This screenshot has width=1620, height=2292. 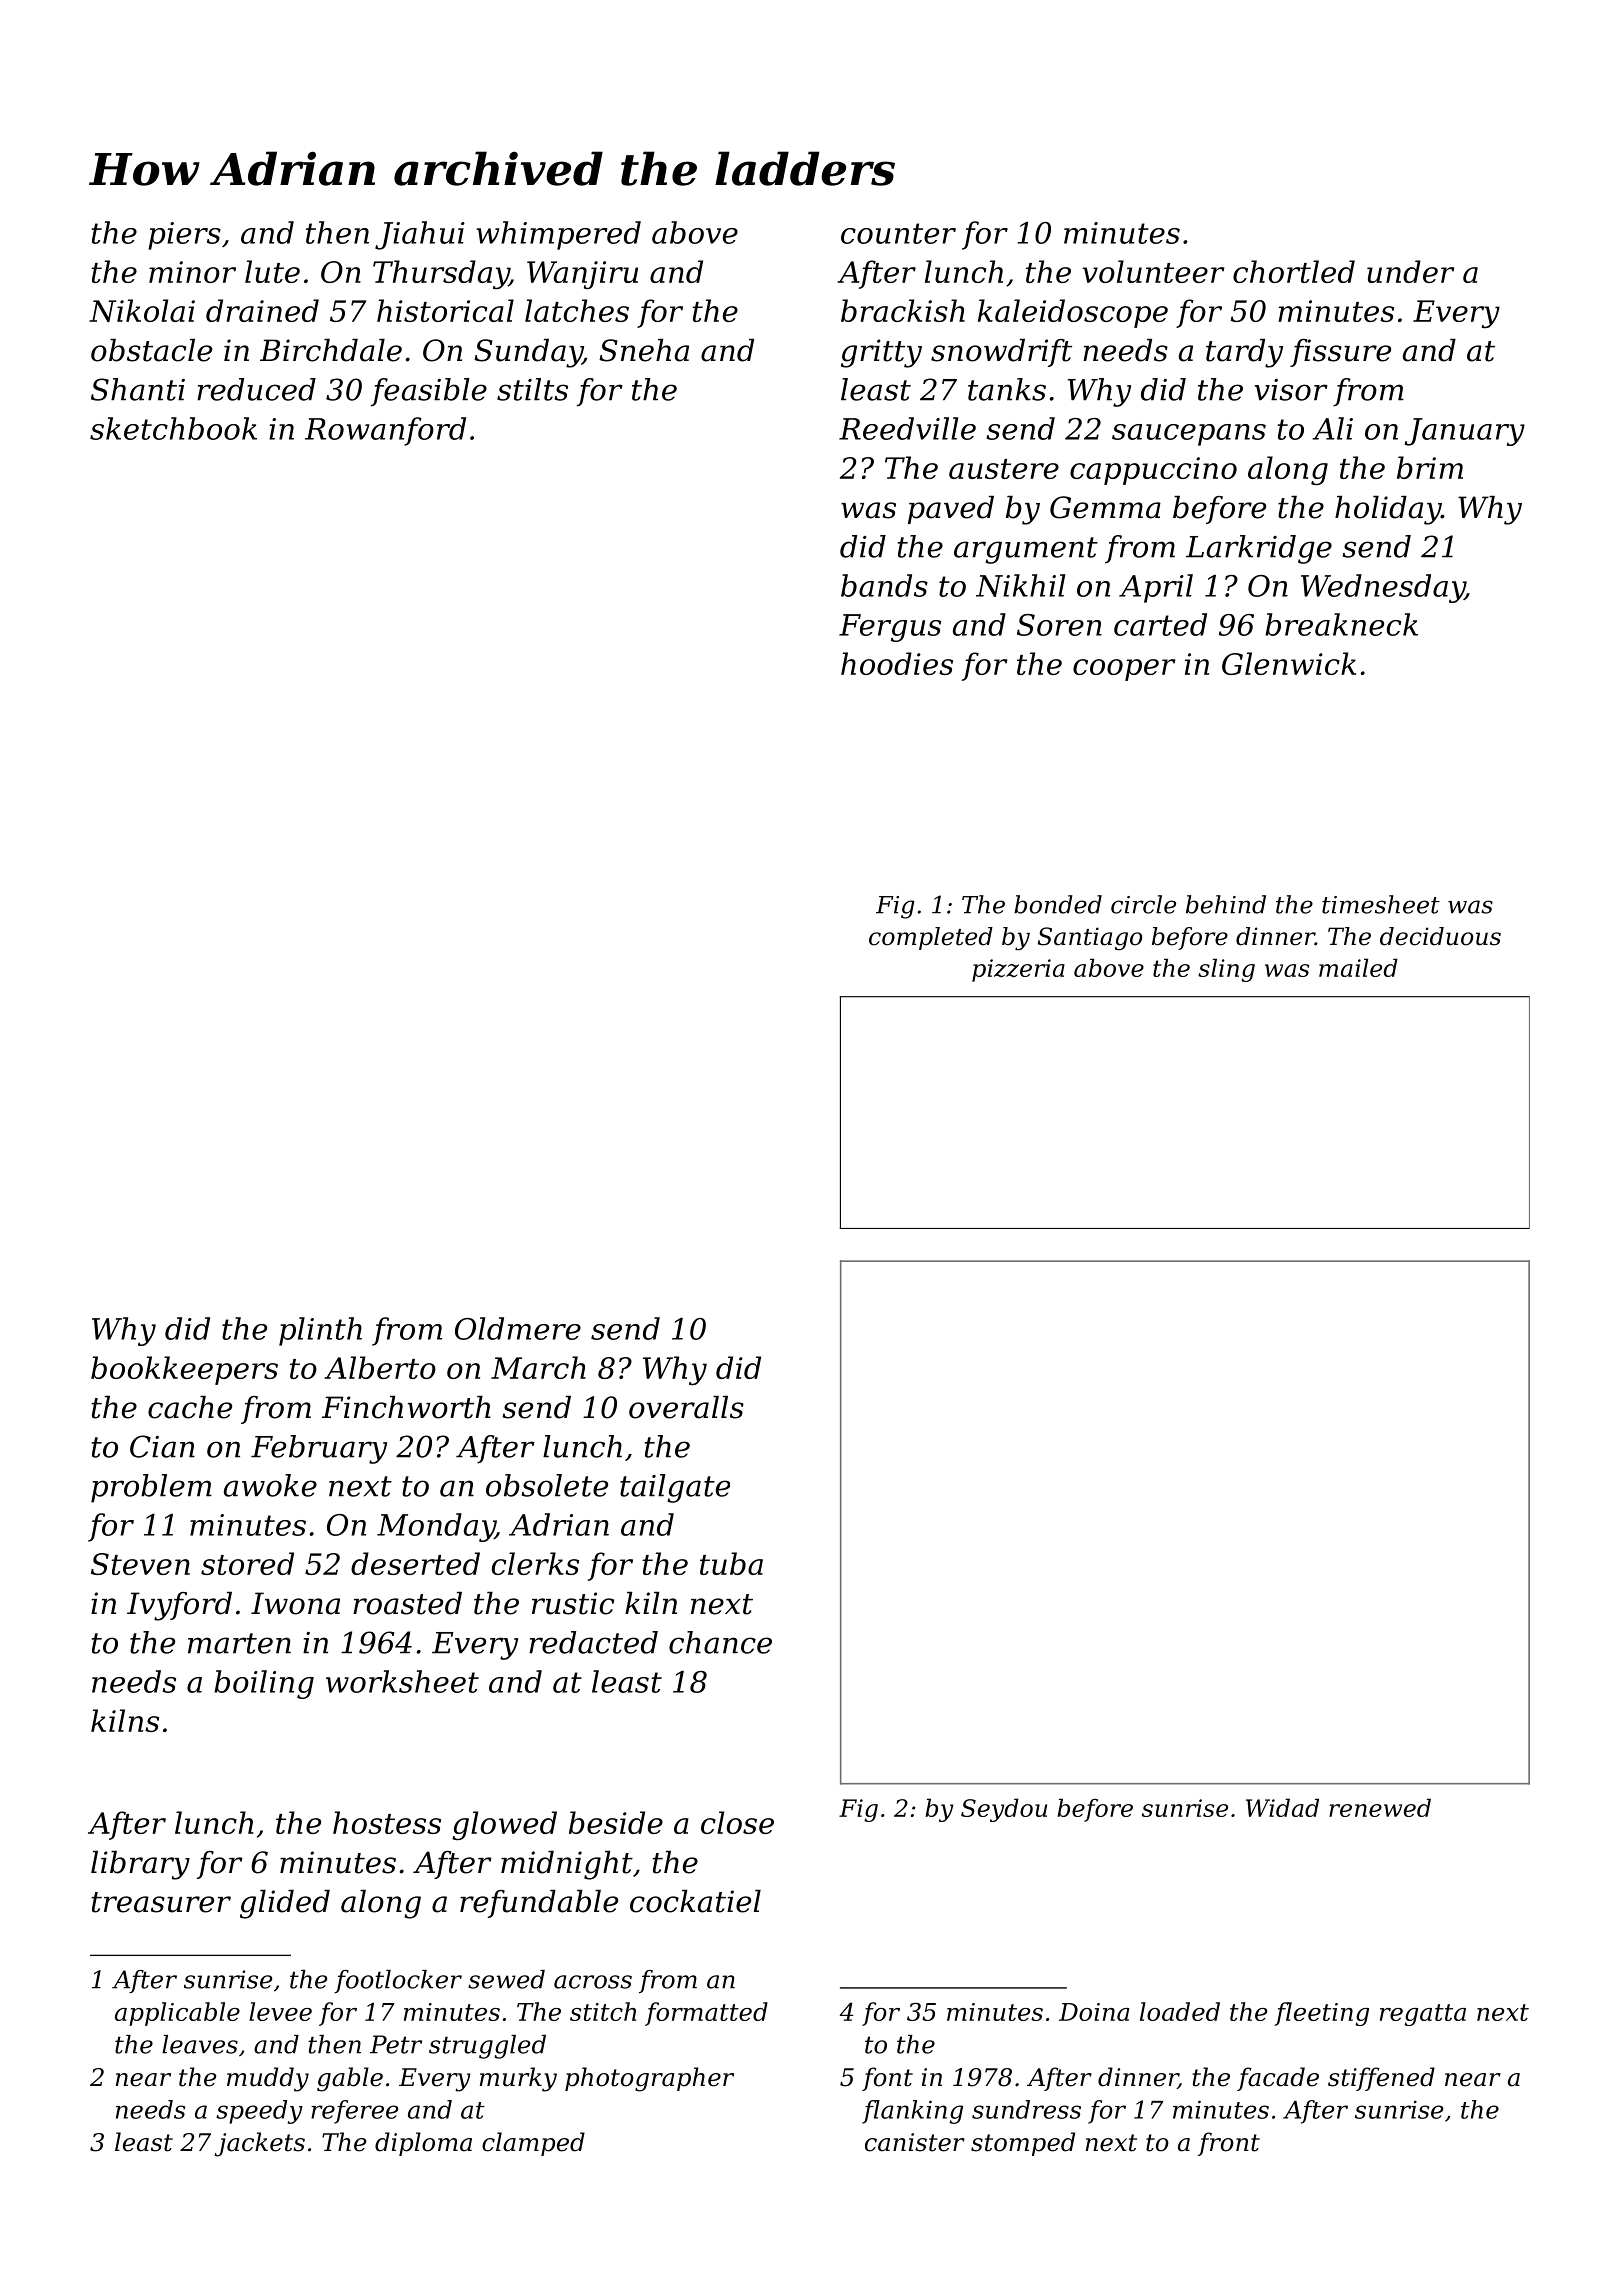 I want to click on Jiahui, so click(x=420, y=235).
